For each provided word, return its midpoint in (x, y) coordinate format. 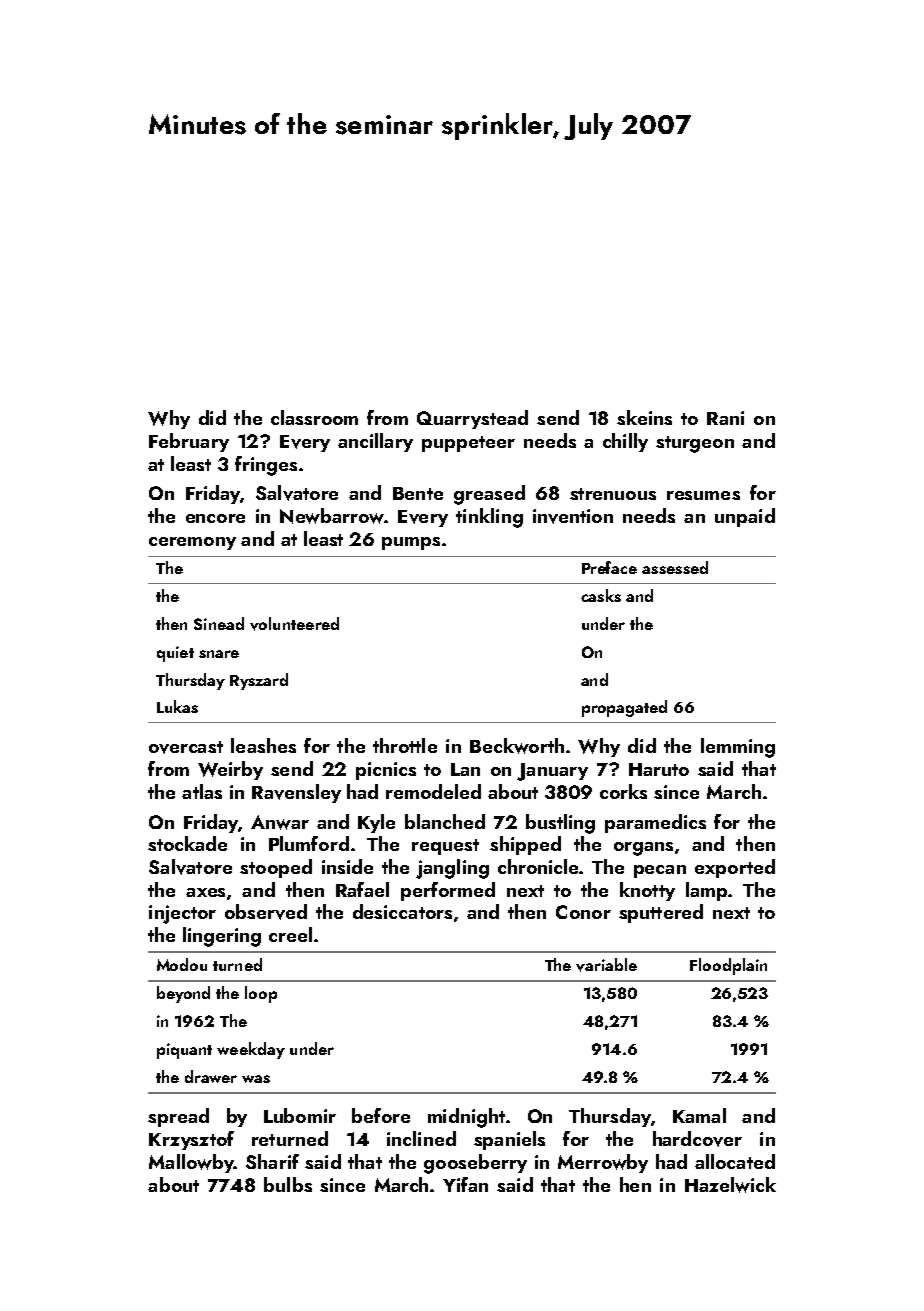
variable (606, 965)
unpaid (745, 517)
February (189, 442)
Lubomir (300, 1115)
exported (735, 868)
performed (448, 891)
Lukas (177, 706)
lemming (738, 748)
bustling (560, 824)
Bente (418, 493)
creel (290, 934)
